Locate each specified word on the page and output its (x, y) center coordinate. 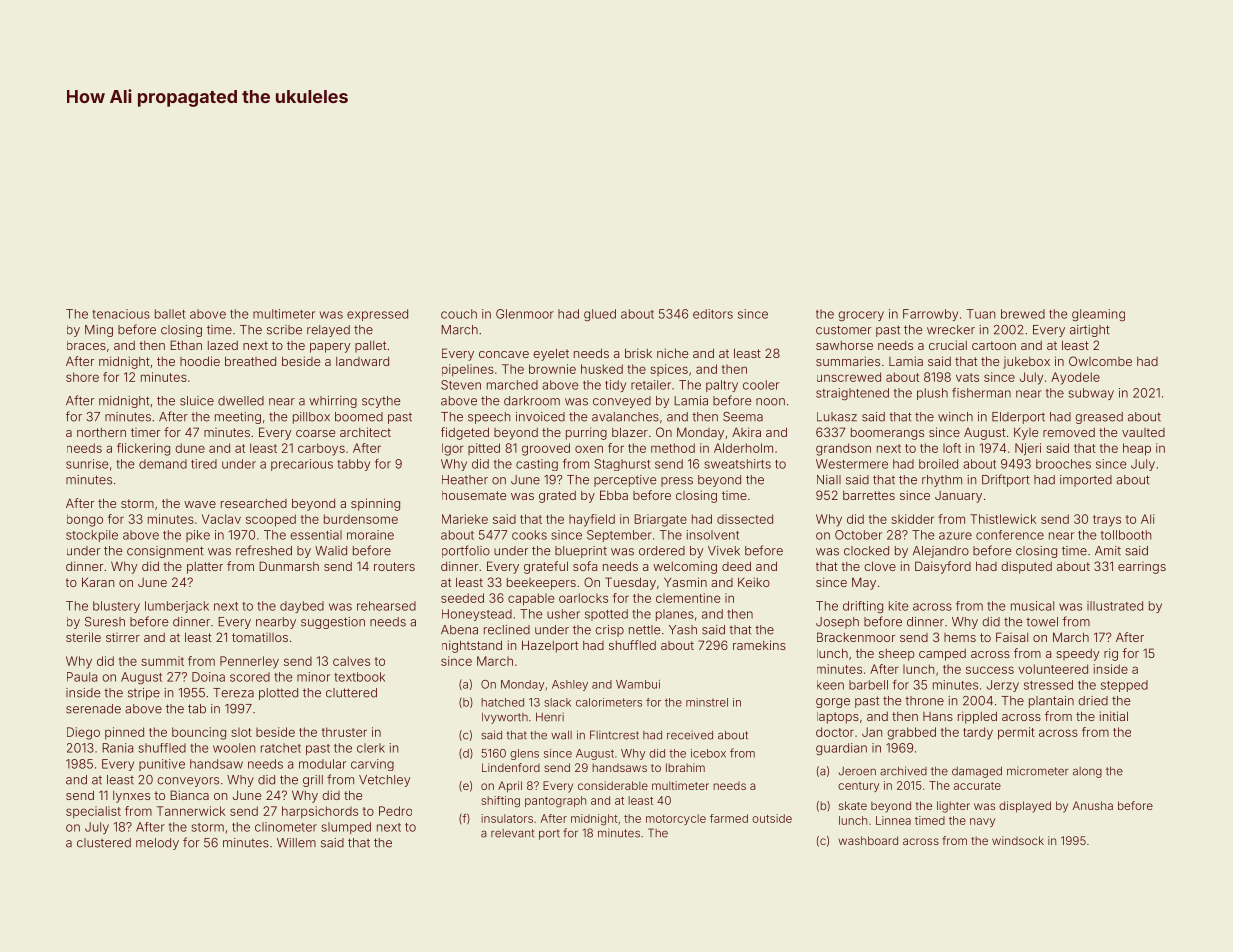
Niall (829, 480)
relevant (512, 833)
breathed (250, 361)
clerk (371, 748)
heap (1137, 449)
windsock (1018, 840)
